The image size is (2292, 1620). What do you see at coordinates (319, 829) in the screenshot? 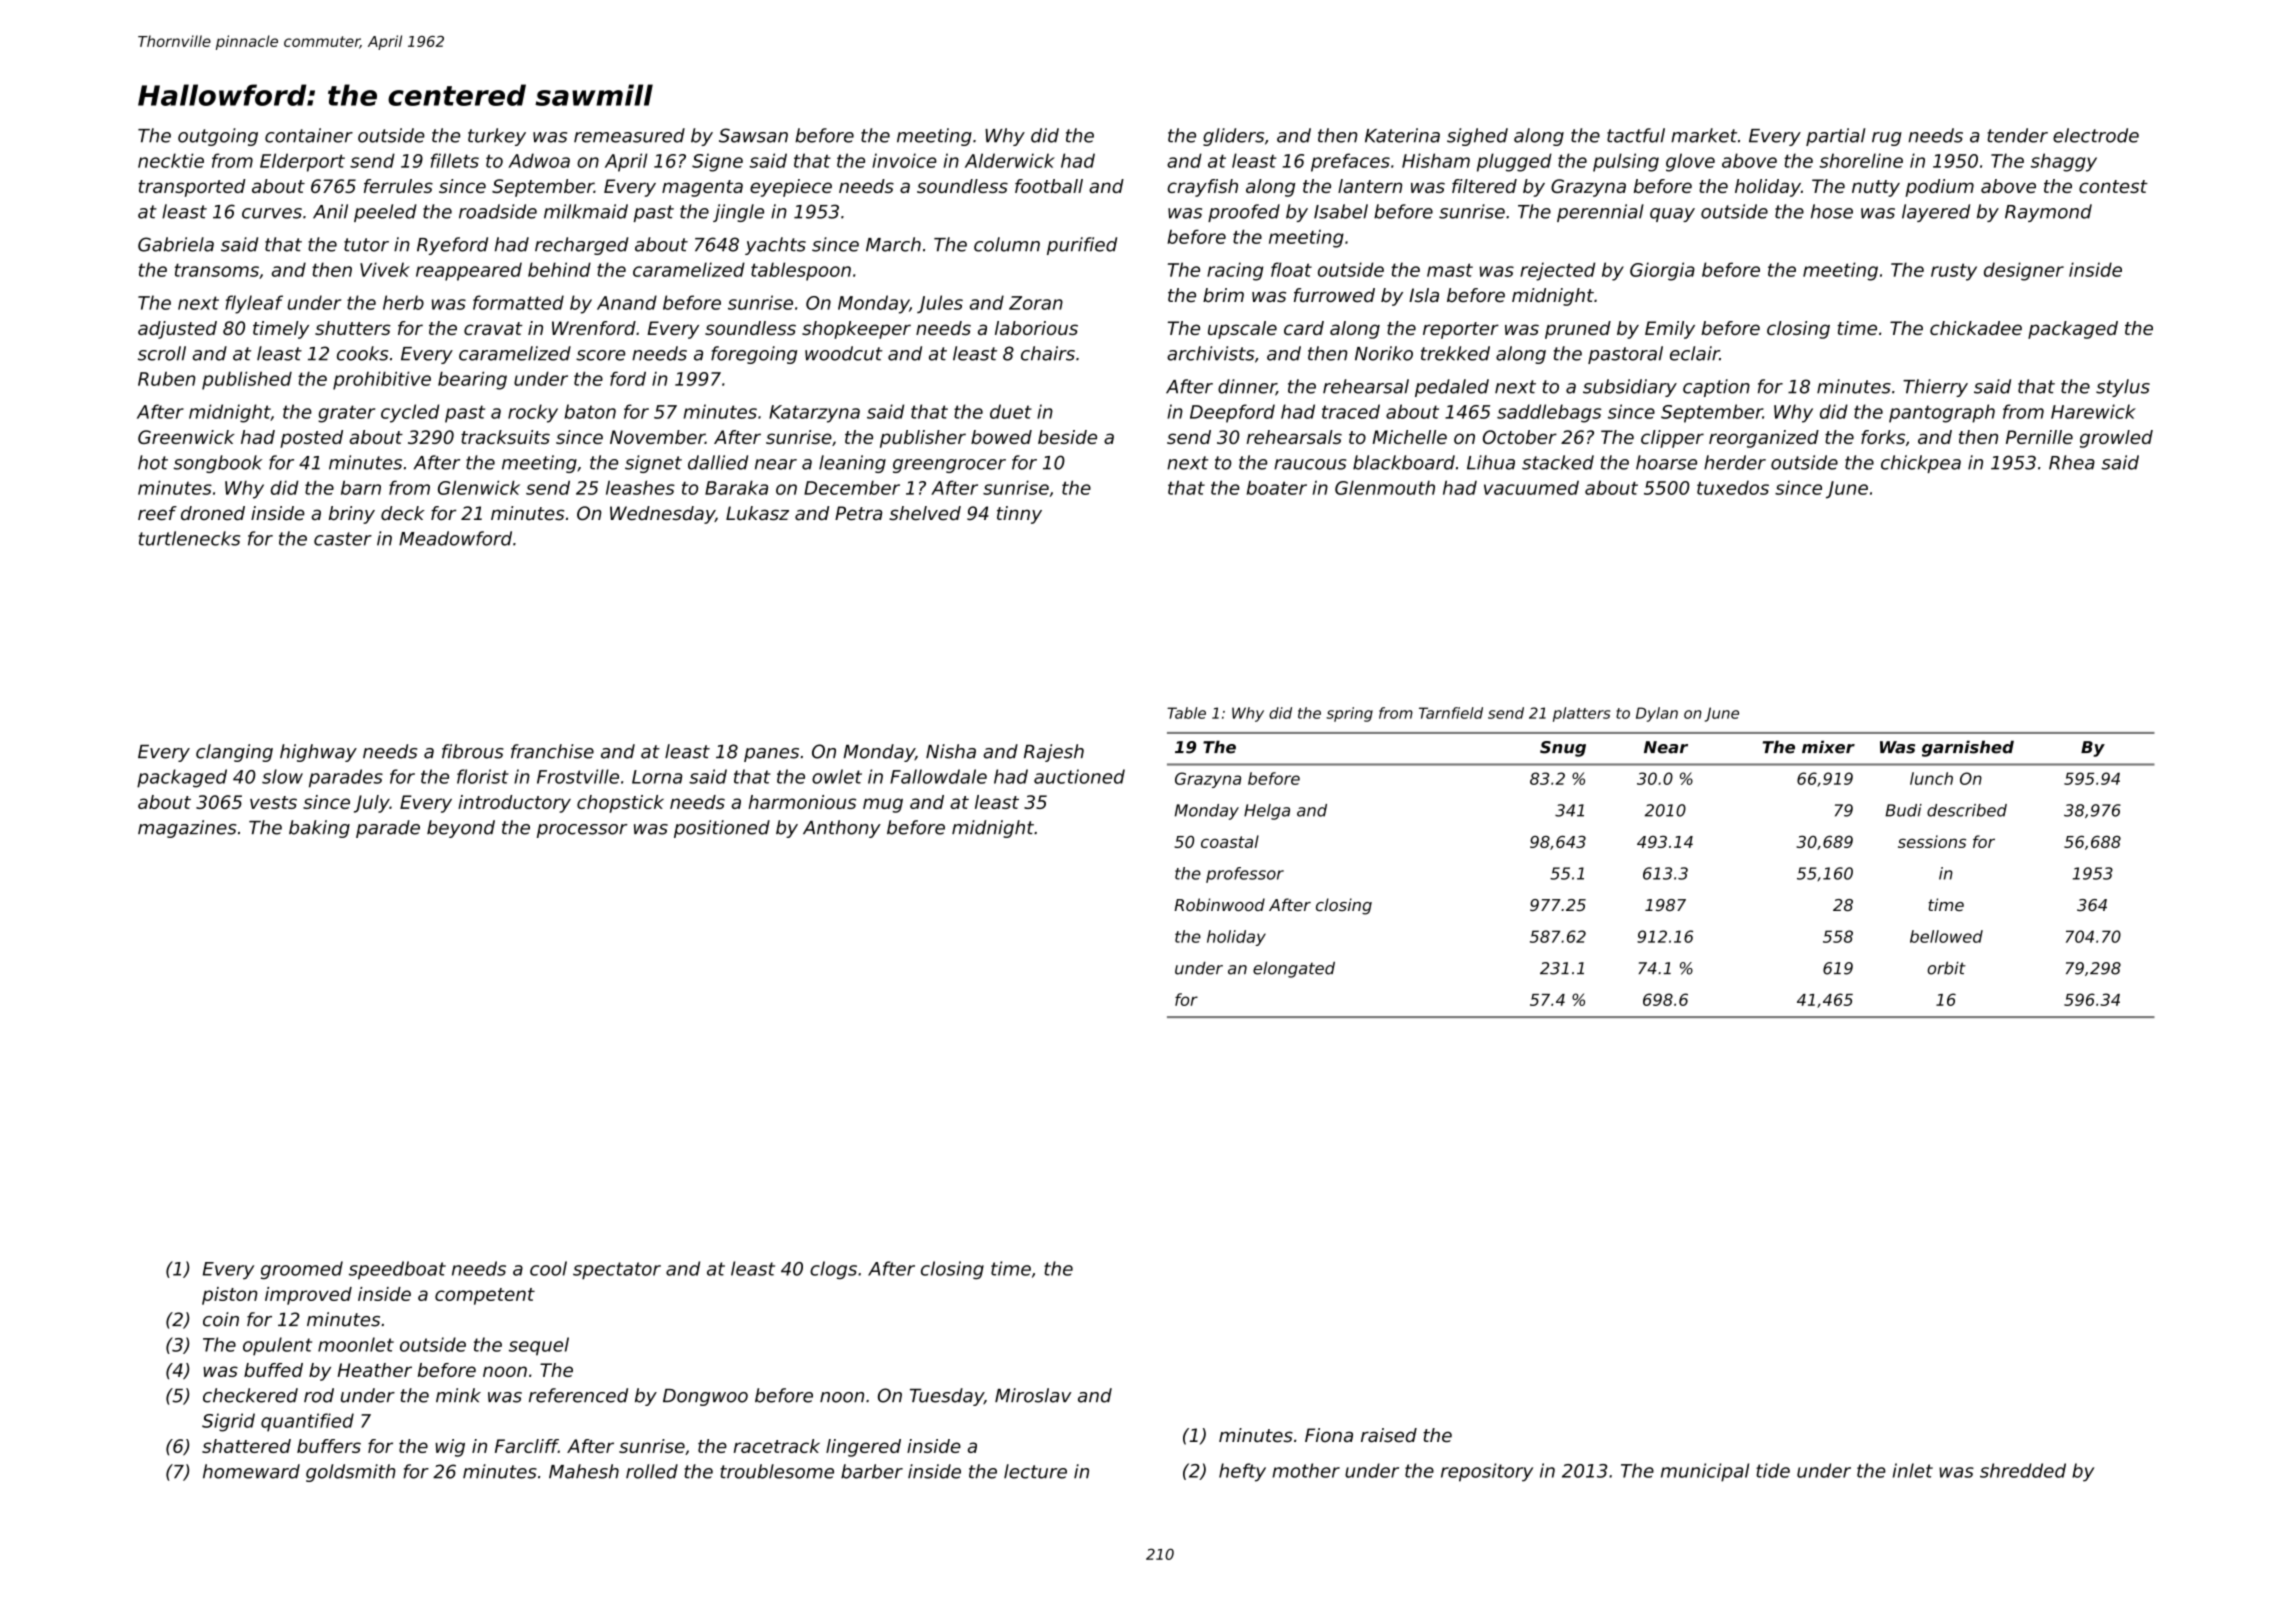
I see `baking` at bounding box center [319, 829].
